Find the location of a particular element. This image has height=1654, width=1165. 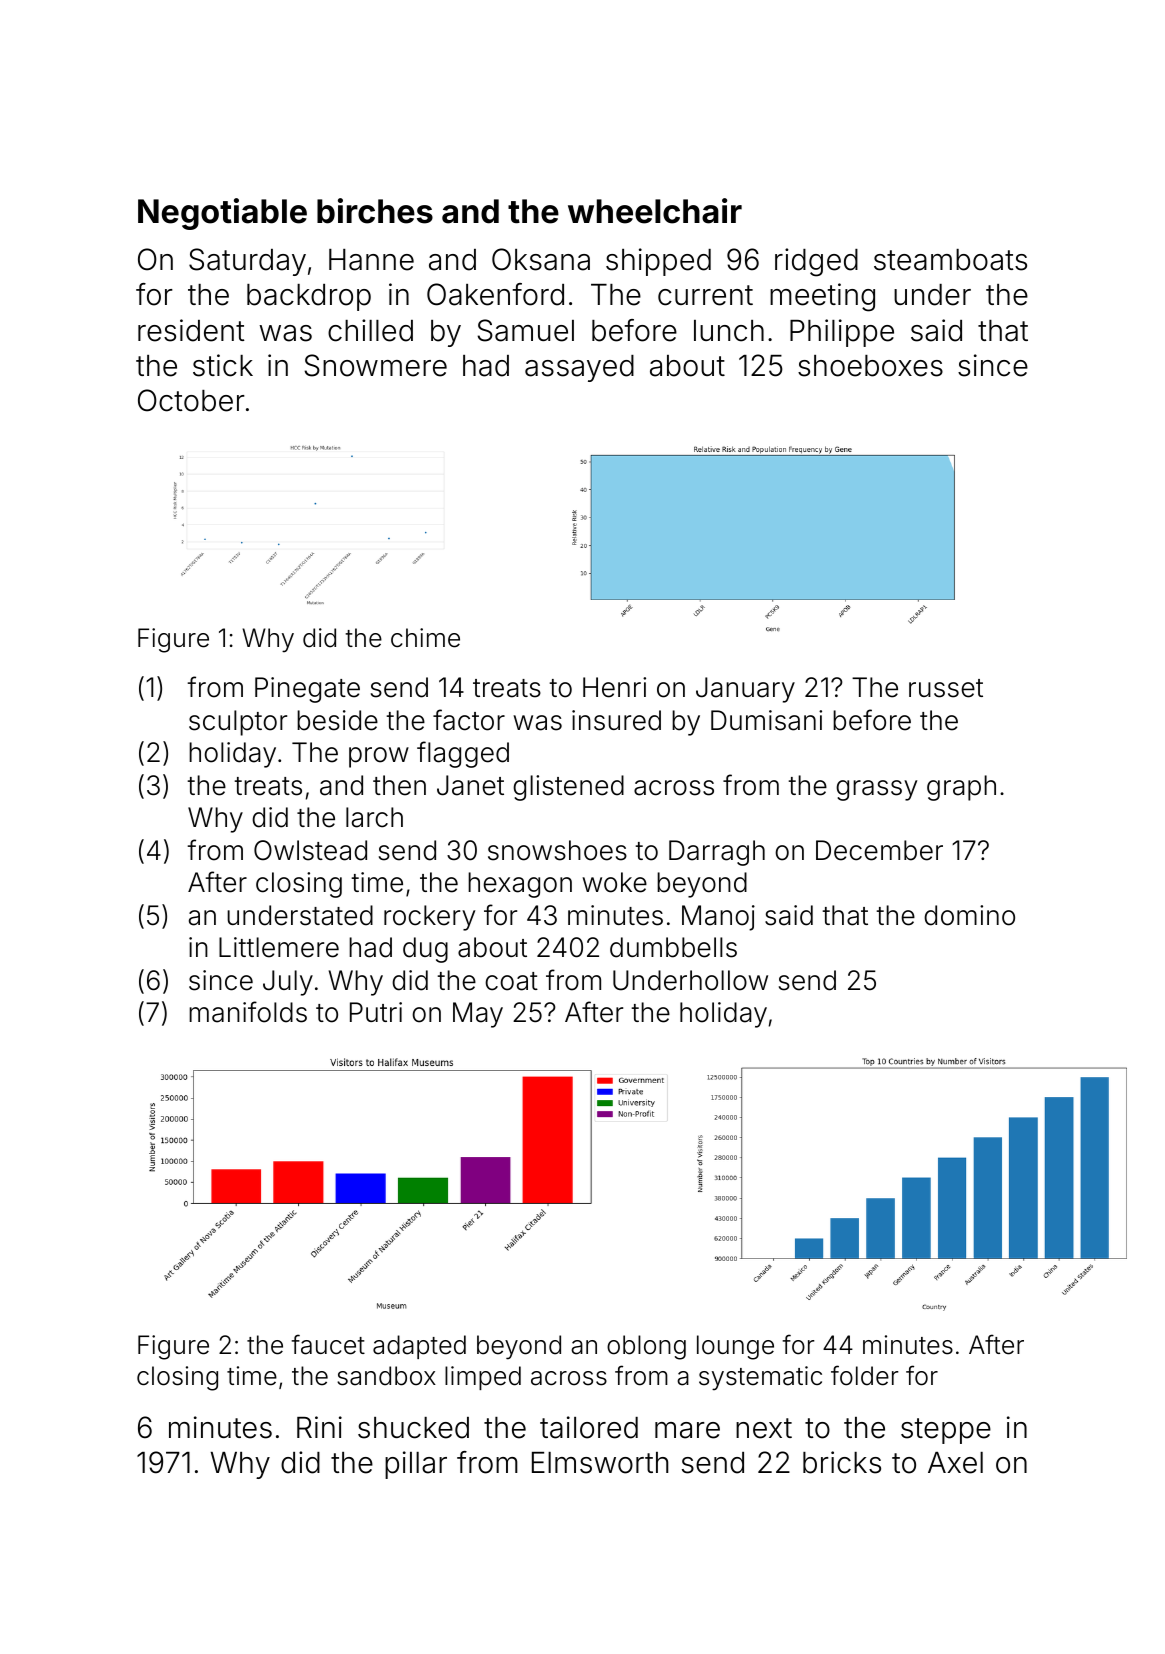

stick is located at coordinates (223, 365).
